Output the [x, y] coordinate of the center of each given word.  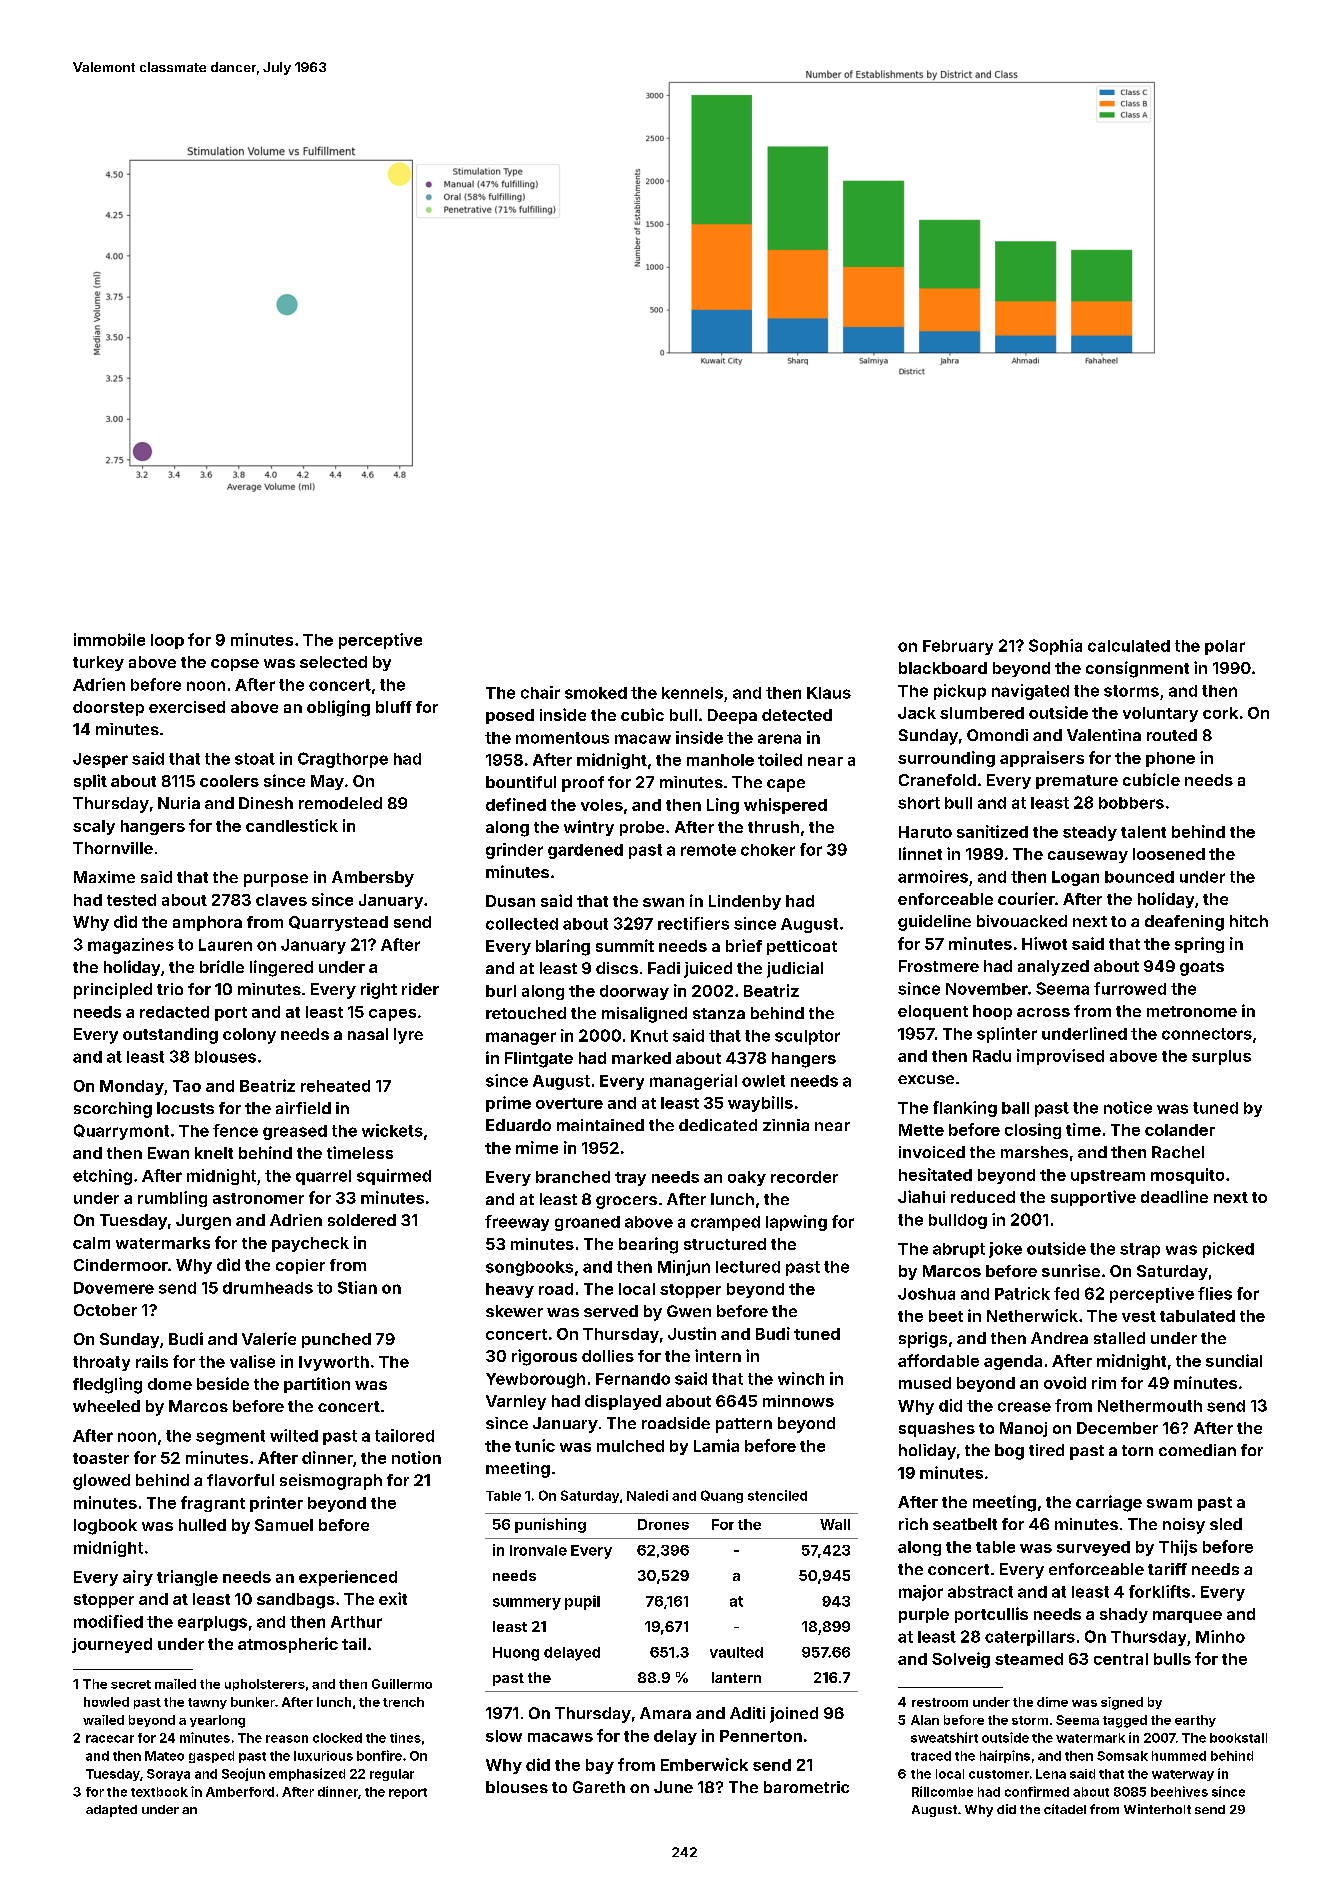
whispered [785, 806]
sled [1226, 1524]
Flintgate [539, 1060]
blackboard [943, 668]
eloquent [933, 1012]
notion [416, 1457]
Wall [835, 1524]
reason [287, 1739]
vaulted [736, 1652]
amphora [207, 923]
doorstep [108, 708]
